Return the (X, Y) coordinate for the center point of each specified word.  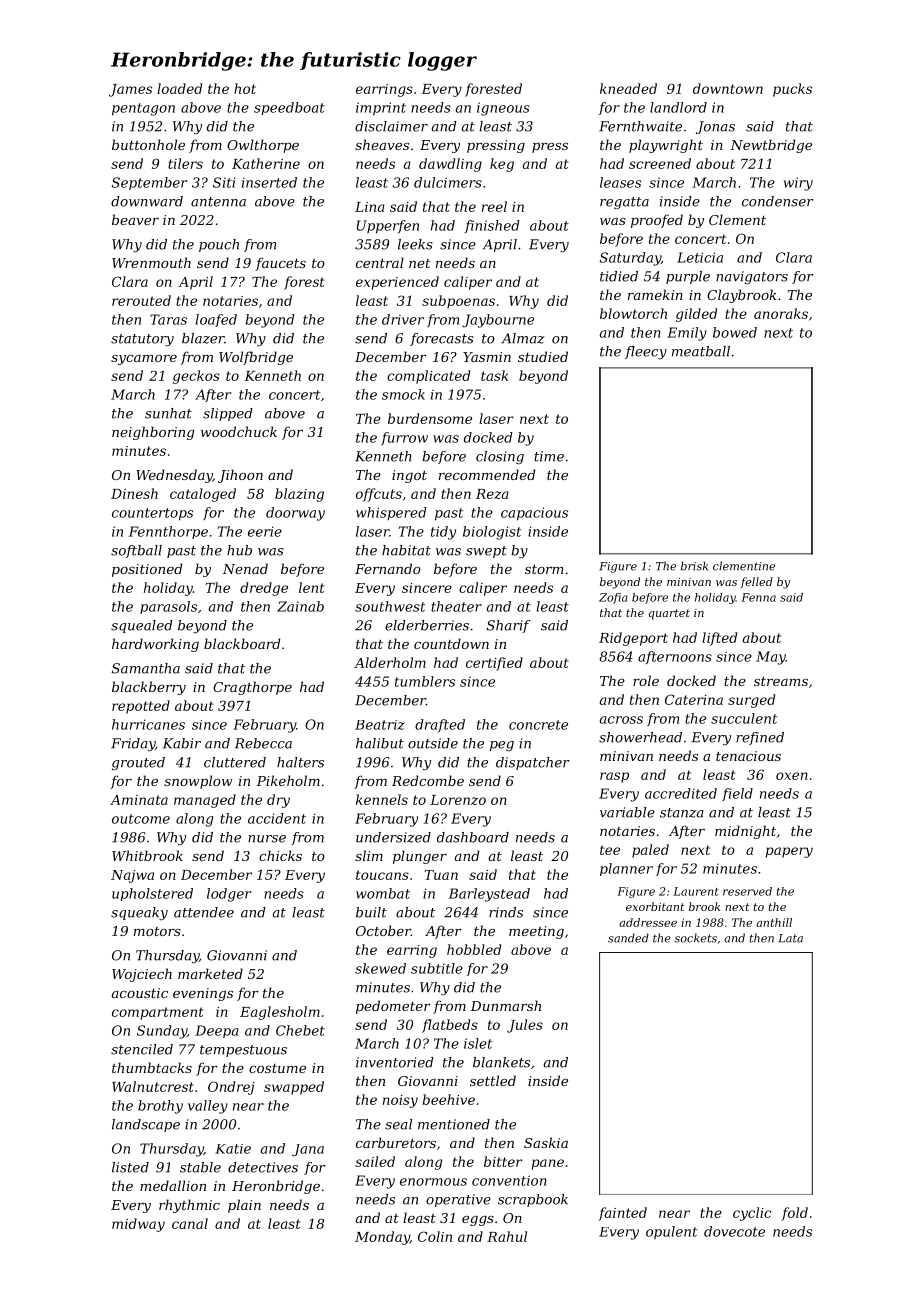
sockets (695, 938)
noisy (400, 1101)
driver (403, 319)
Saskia (546, 1142)
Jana (308, 1150)
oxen (792, 776)
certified (494, 664)
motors (157, 931)
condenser (778, 201)
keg (502, 165)
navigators (752, 277)
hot (245, 88)
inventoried (395, 1062)
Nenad (245, 568)
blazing (299, 495)
